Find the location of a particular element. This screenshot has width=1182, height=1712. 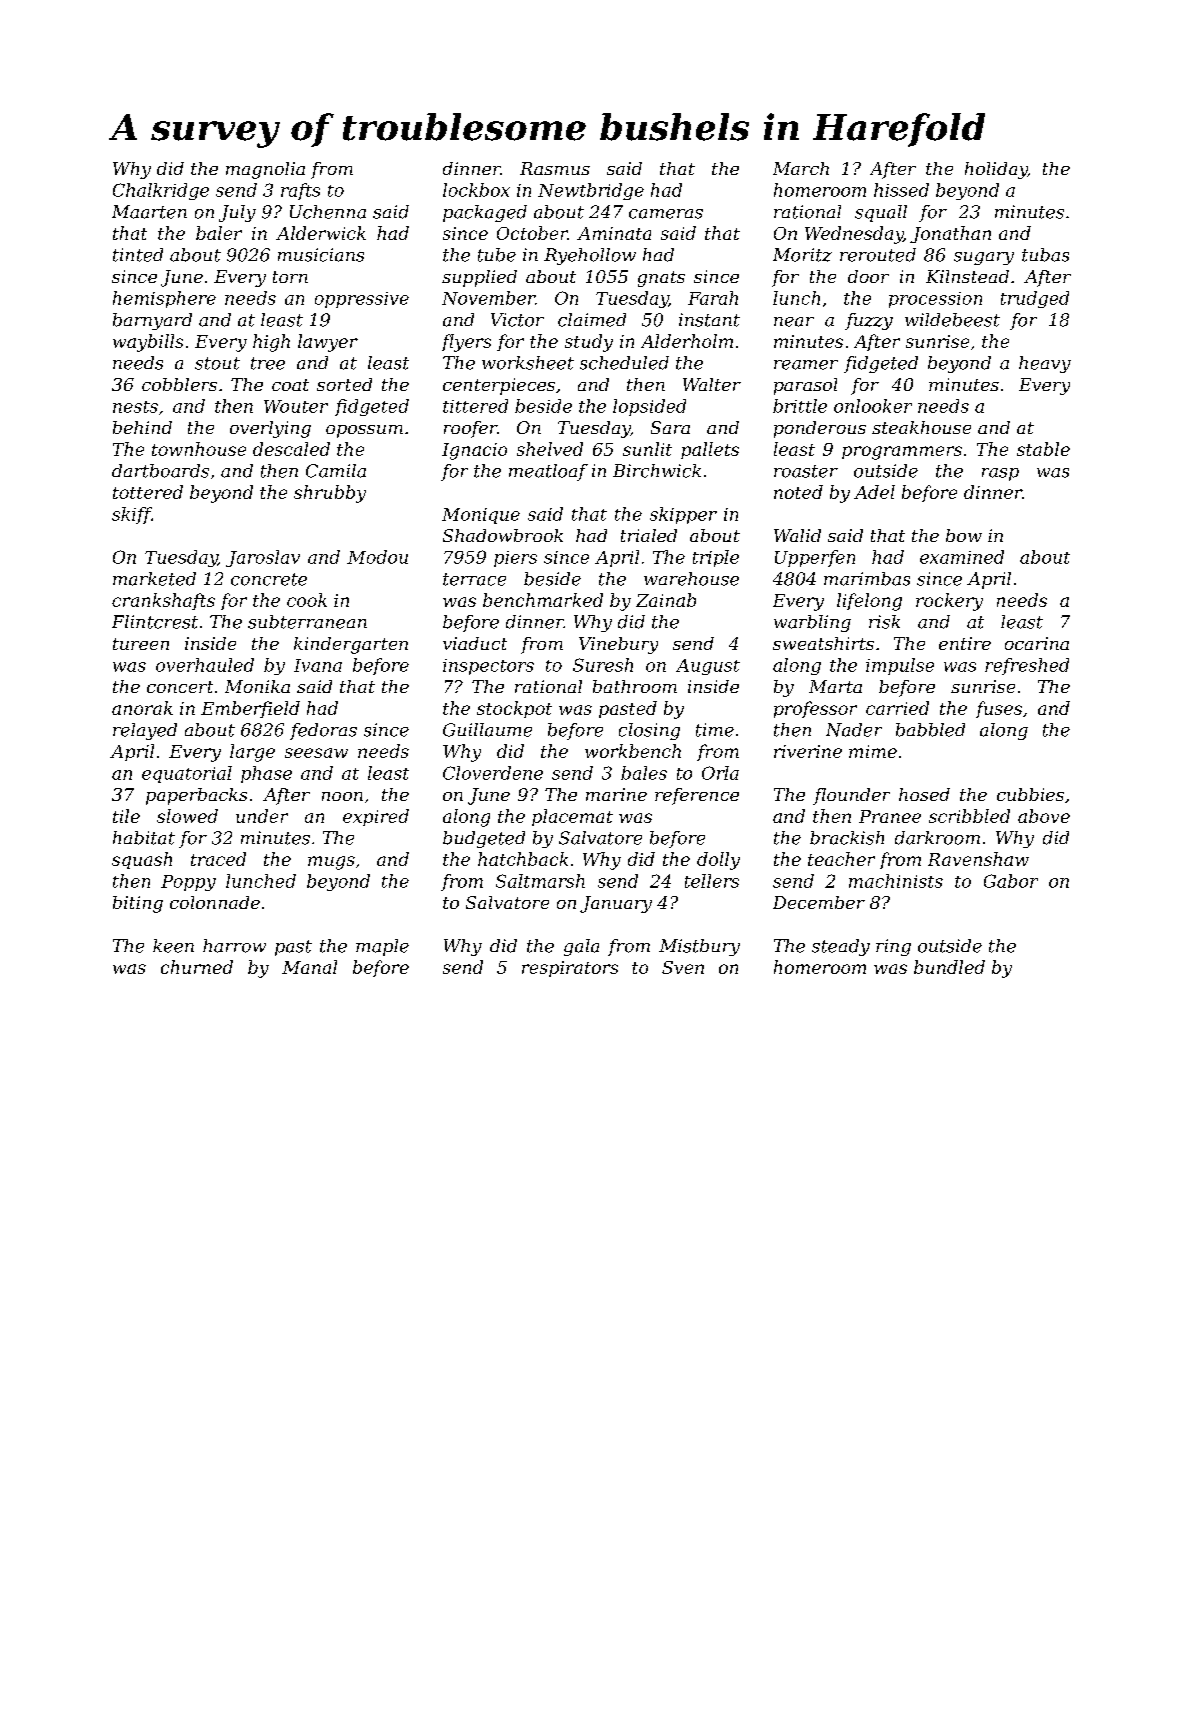

large is located at coordinates (252, 753).
